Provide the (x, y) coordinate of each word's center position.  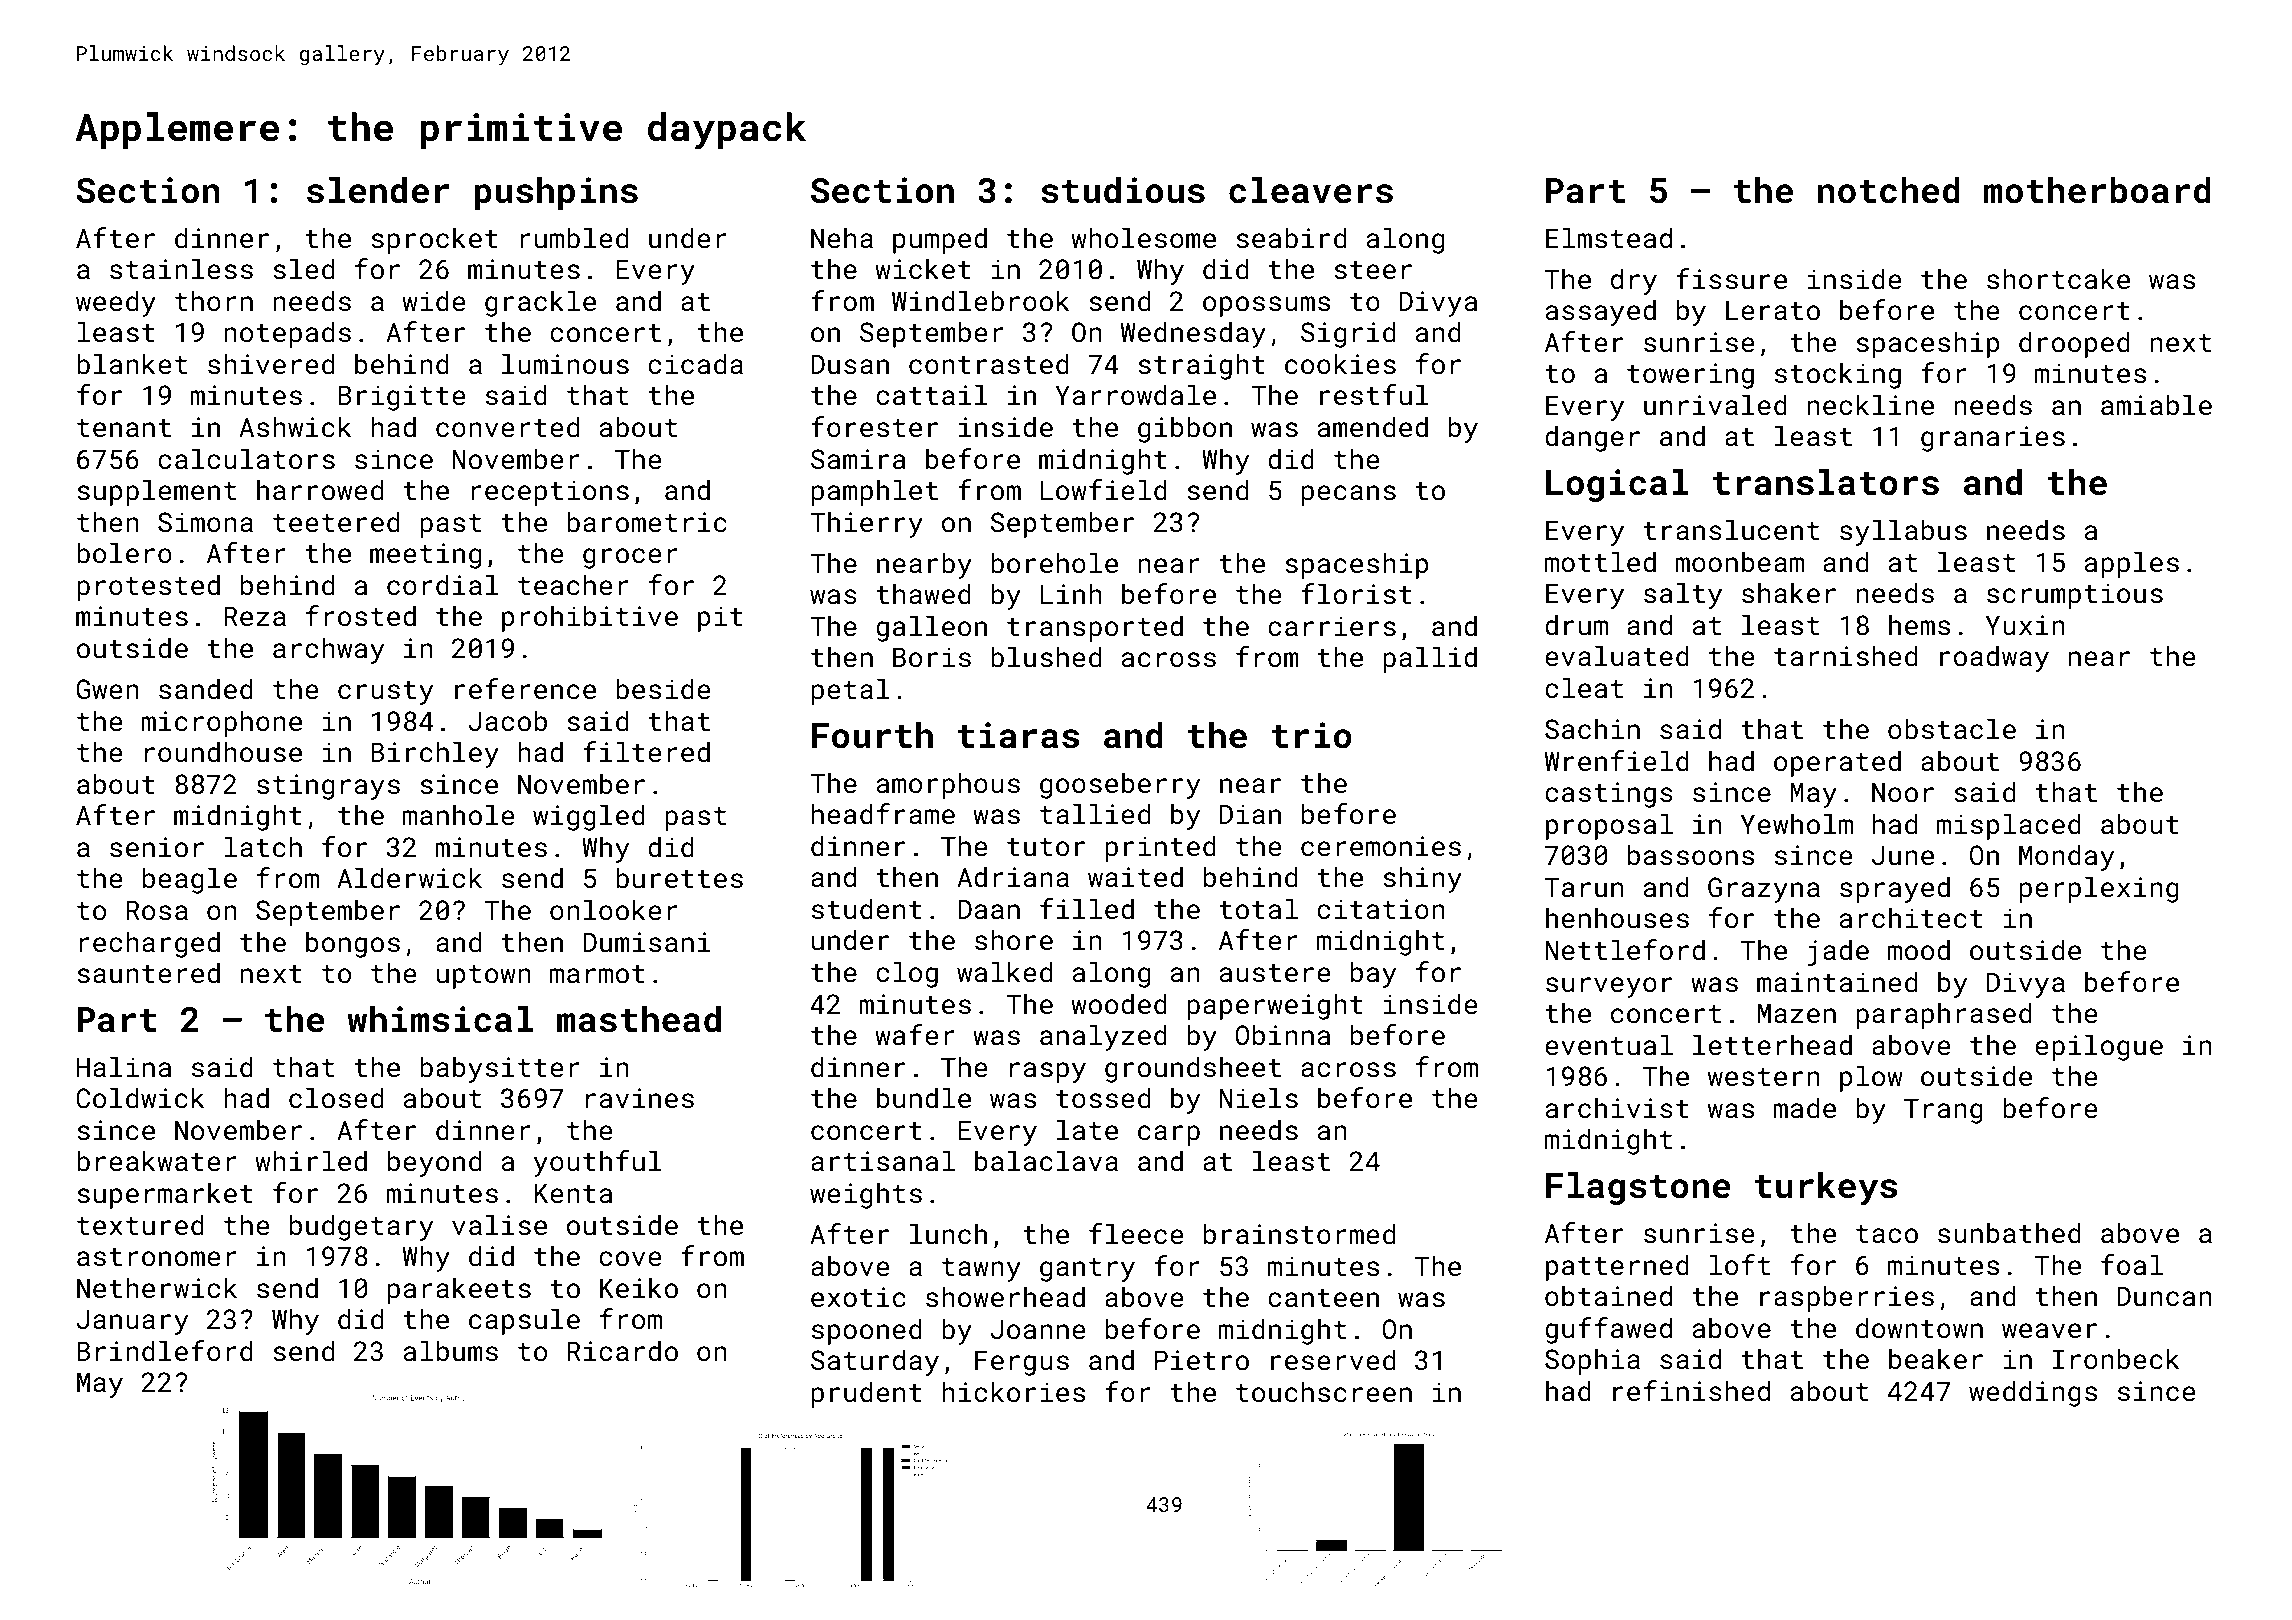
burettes (679, 877)
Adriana (1013, 876)
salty (1683, 595)
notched (1889, 190)
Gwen (107, 689)
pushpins (556, 193)
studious (1123, 190)
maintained (1837, 981)
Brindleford (165, 1350)
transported (1095, 628)
